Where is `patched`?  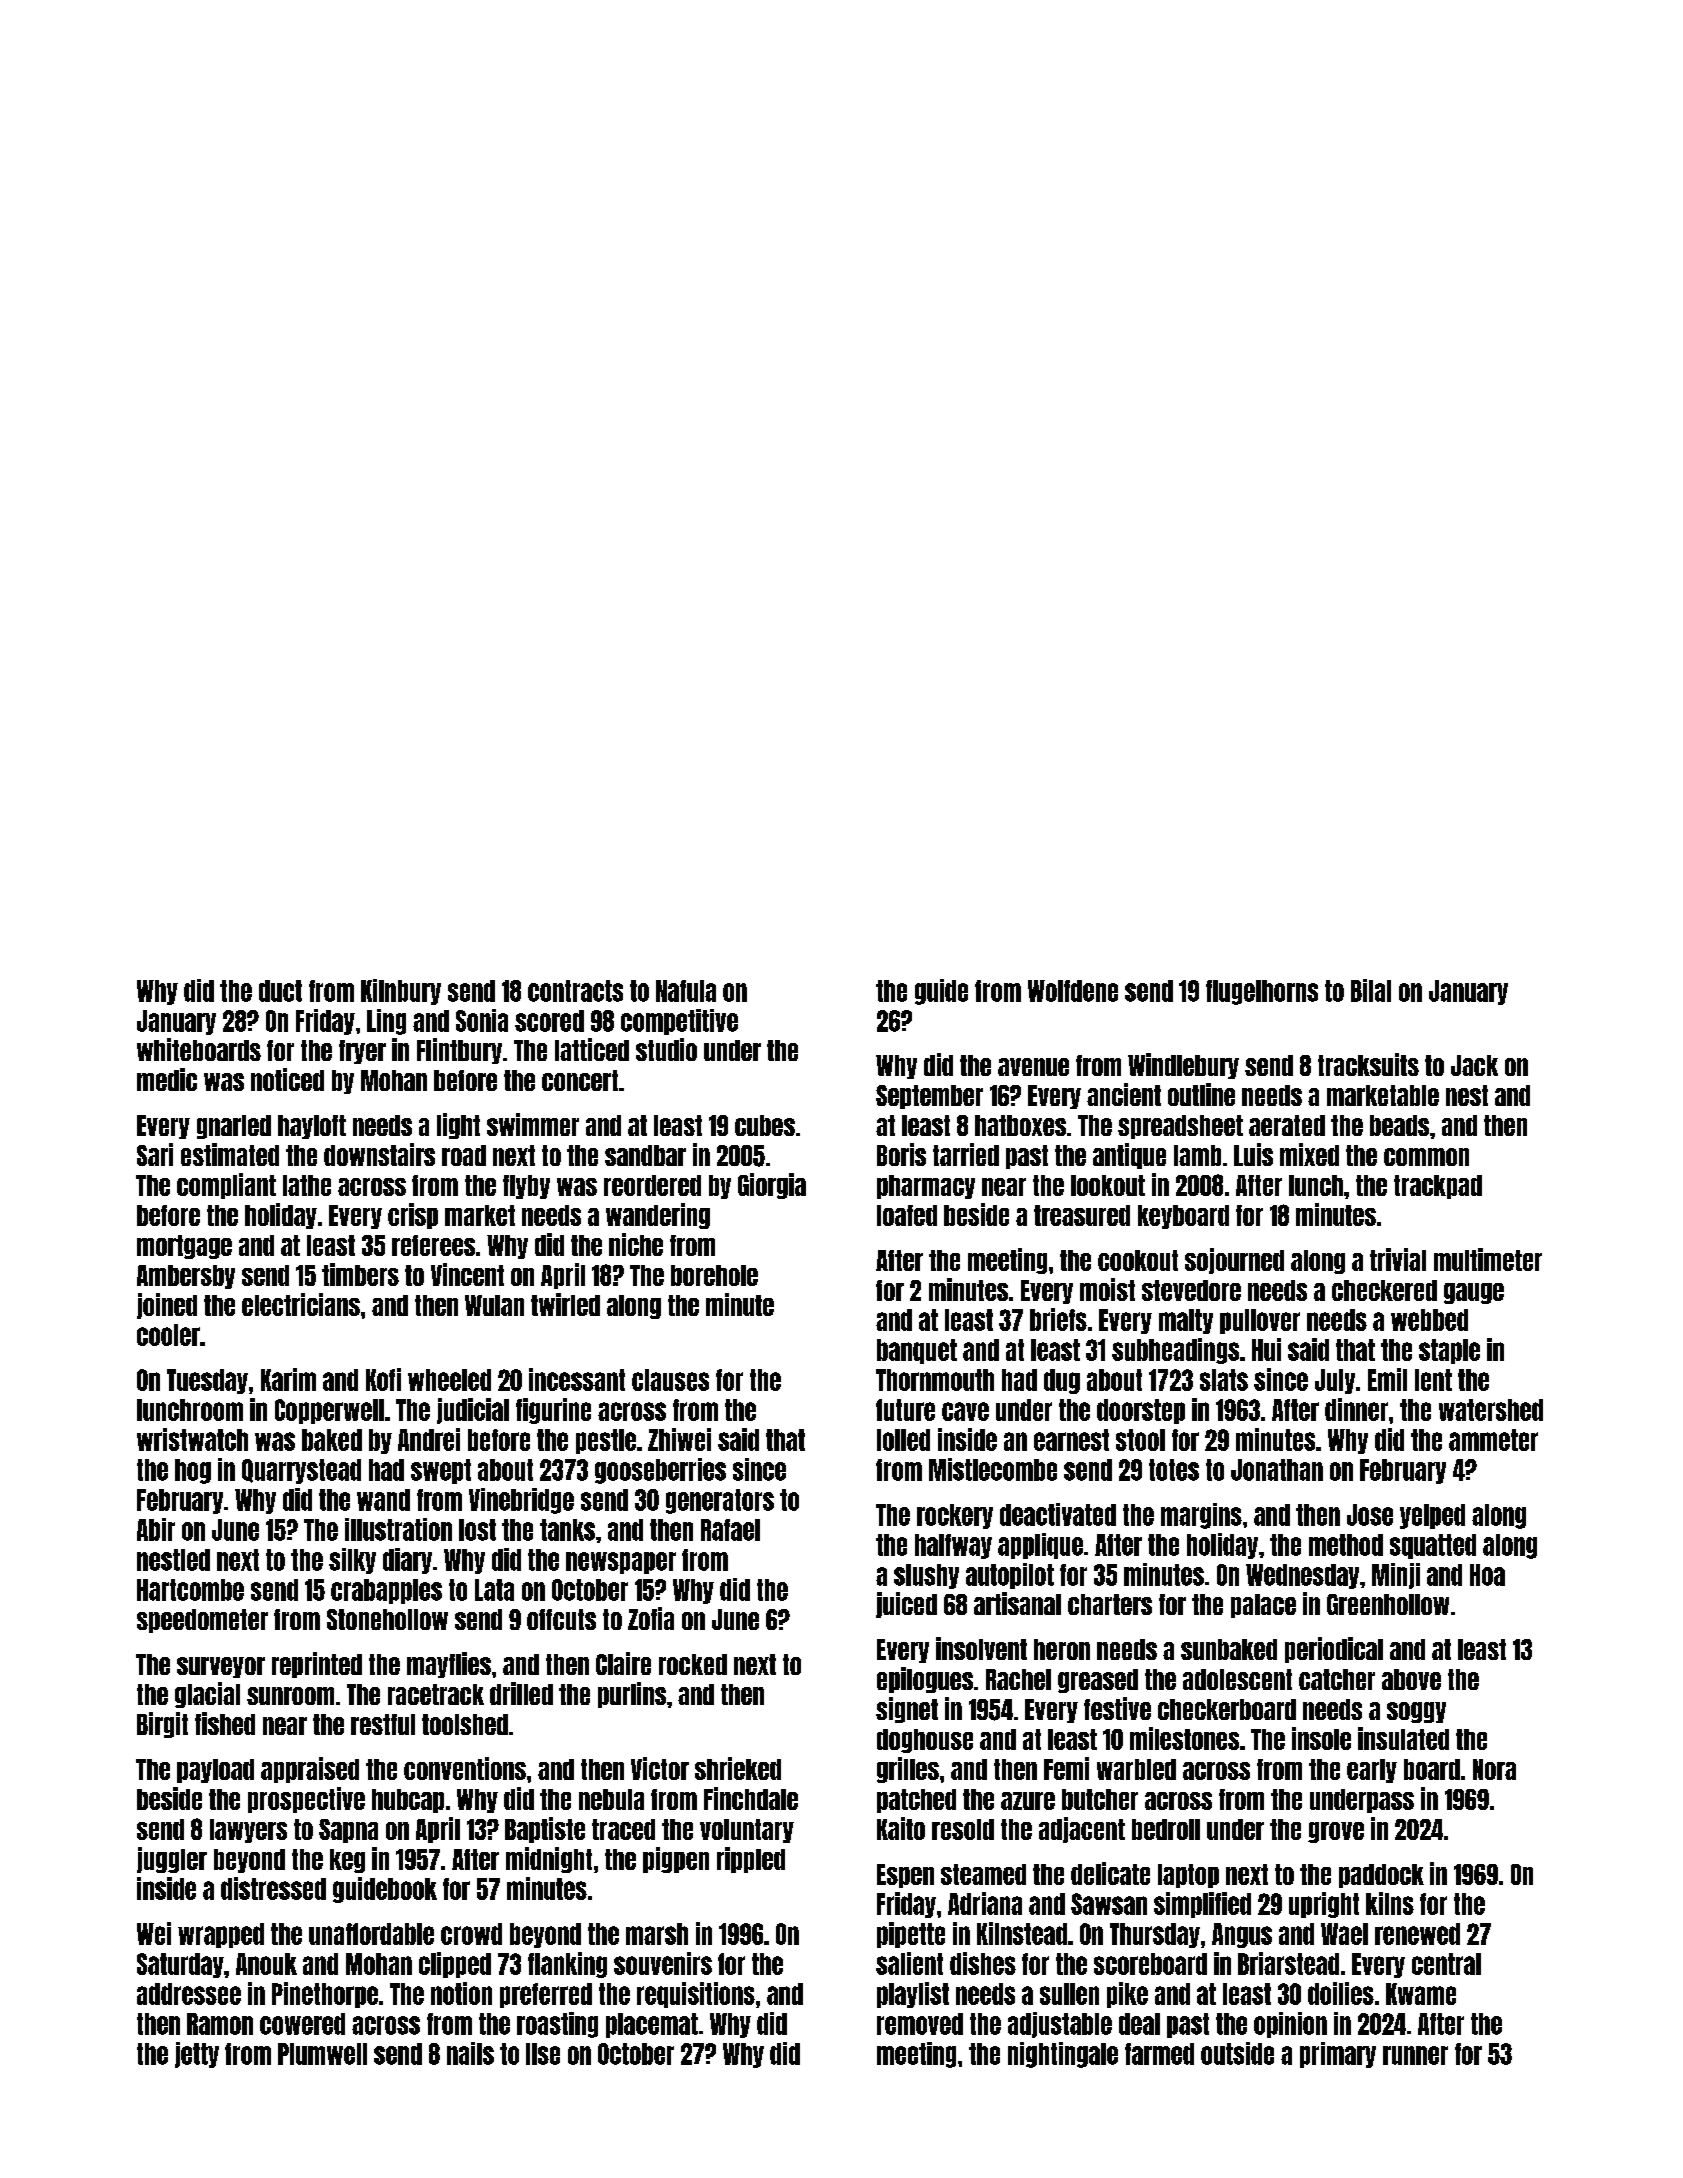
patched is located at coordinates (916, 1801).
